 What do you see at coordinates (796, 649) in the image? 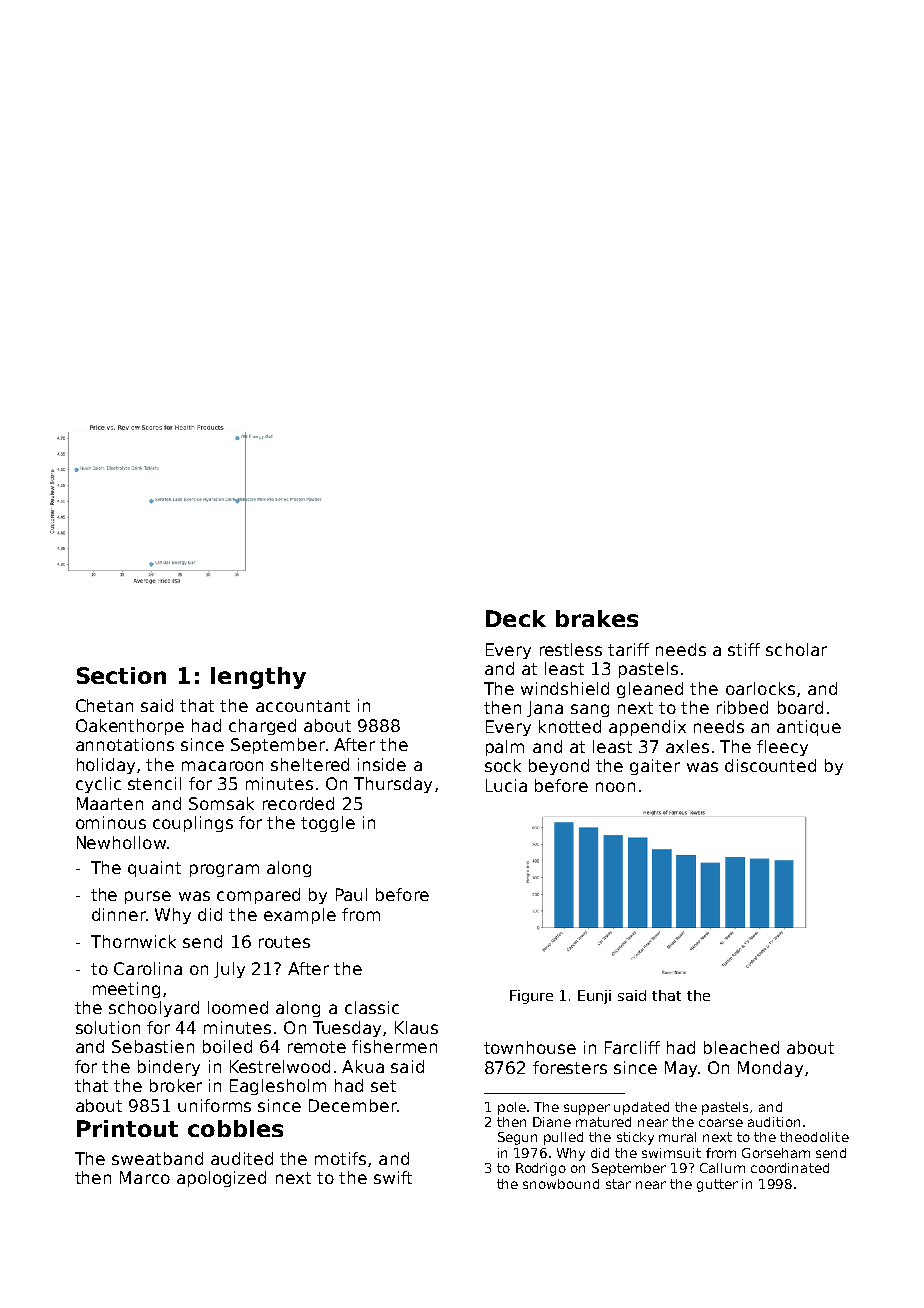
I see `scholar` at bounding box center [796, 649].
